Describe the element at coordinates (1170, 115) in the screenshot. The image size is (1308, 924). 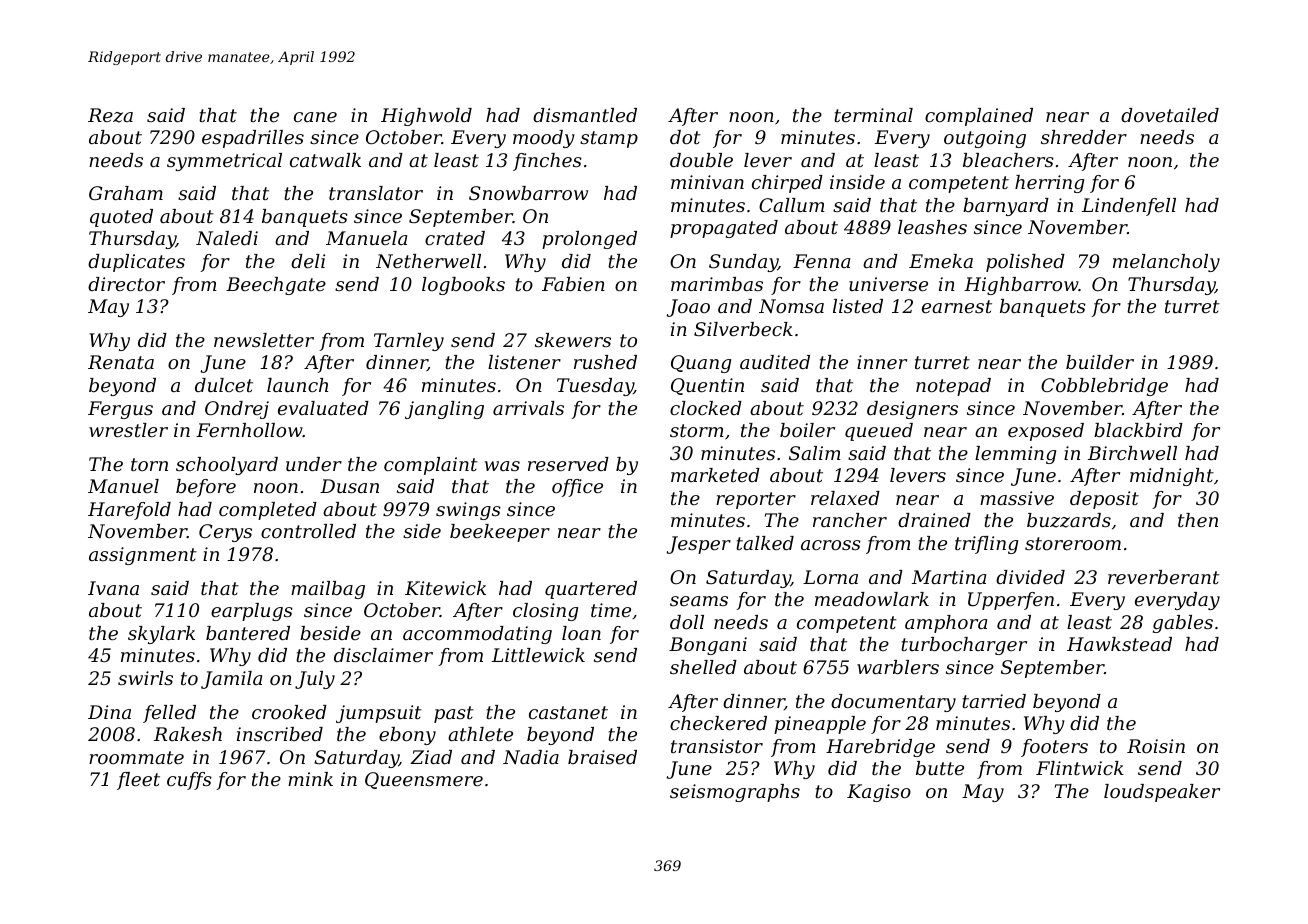
I see `dovetailed` at that location.
